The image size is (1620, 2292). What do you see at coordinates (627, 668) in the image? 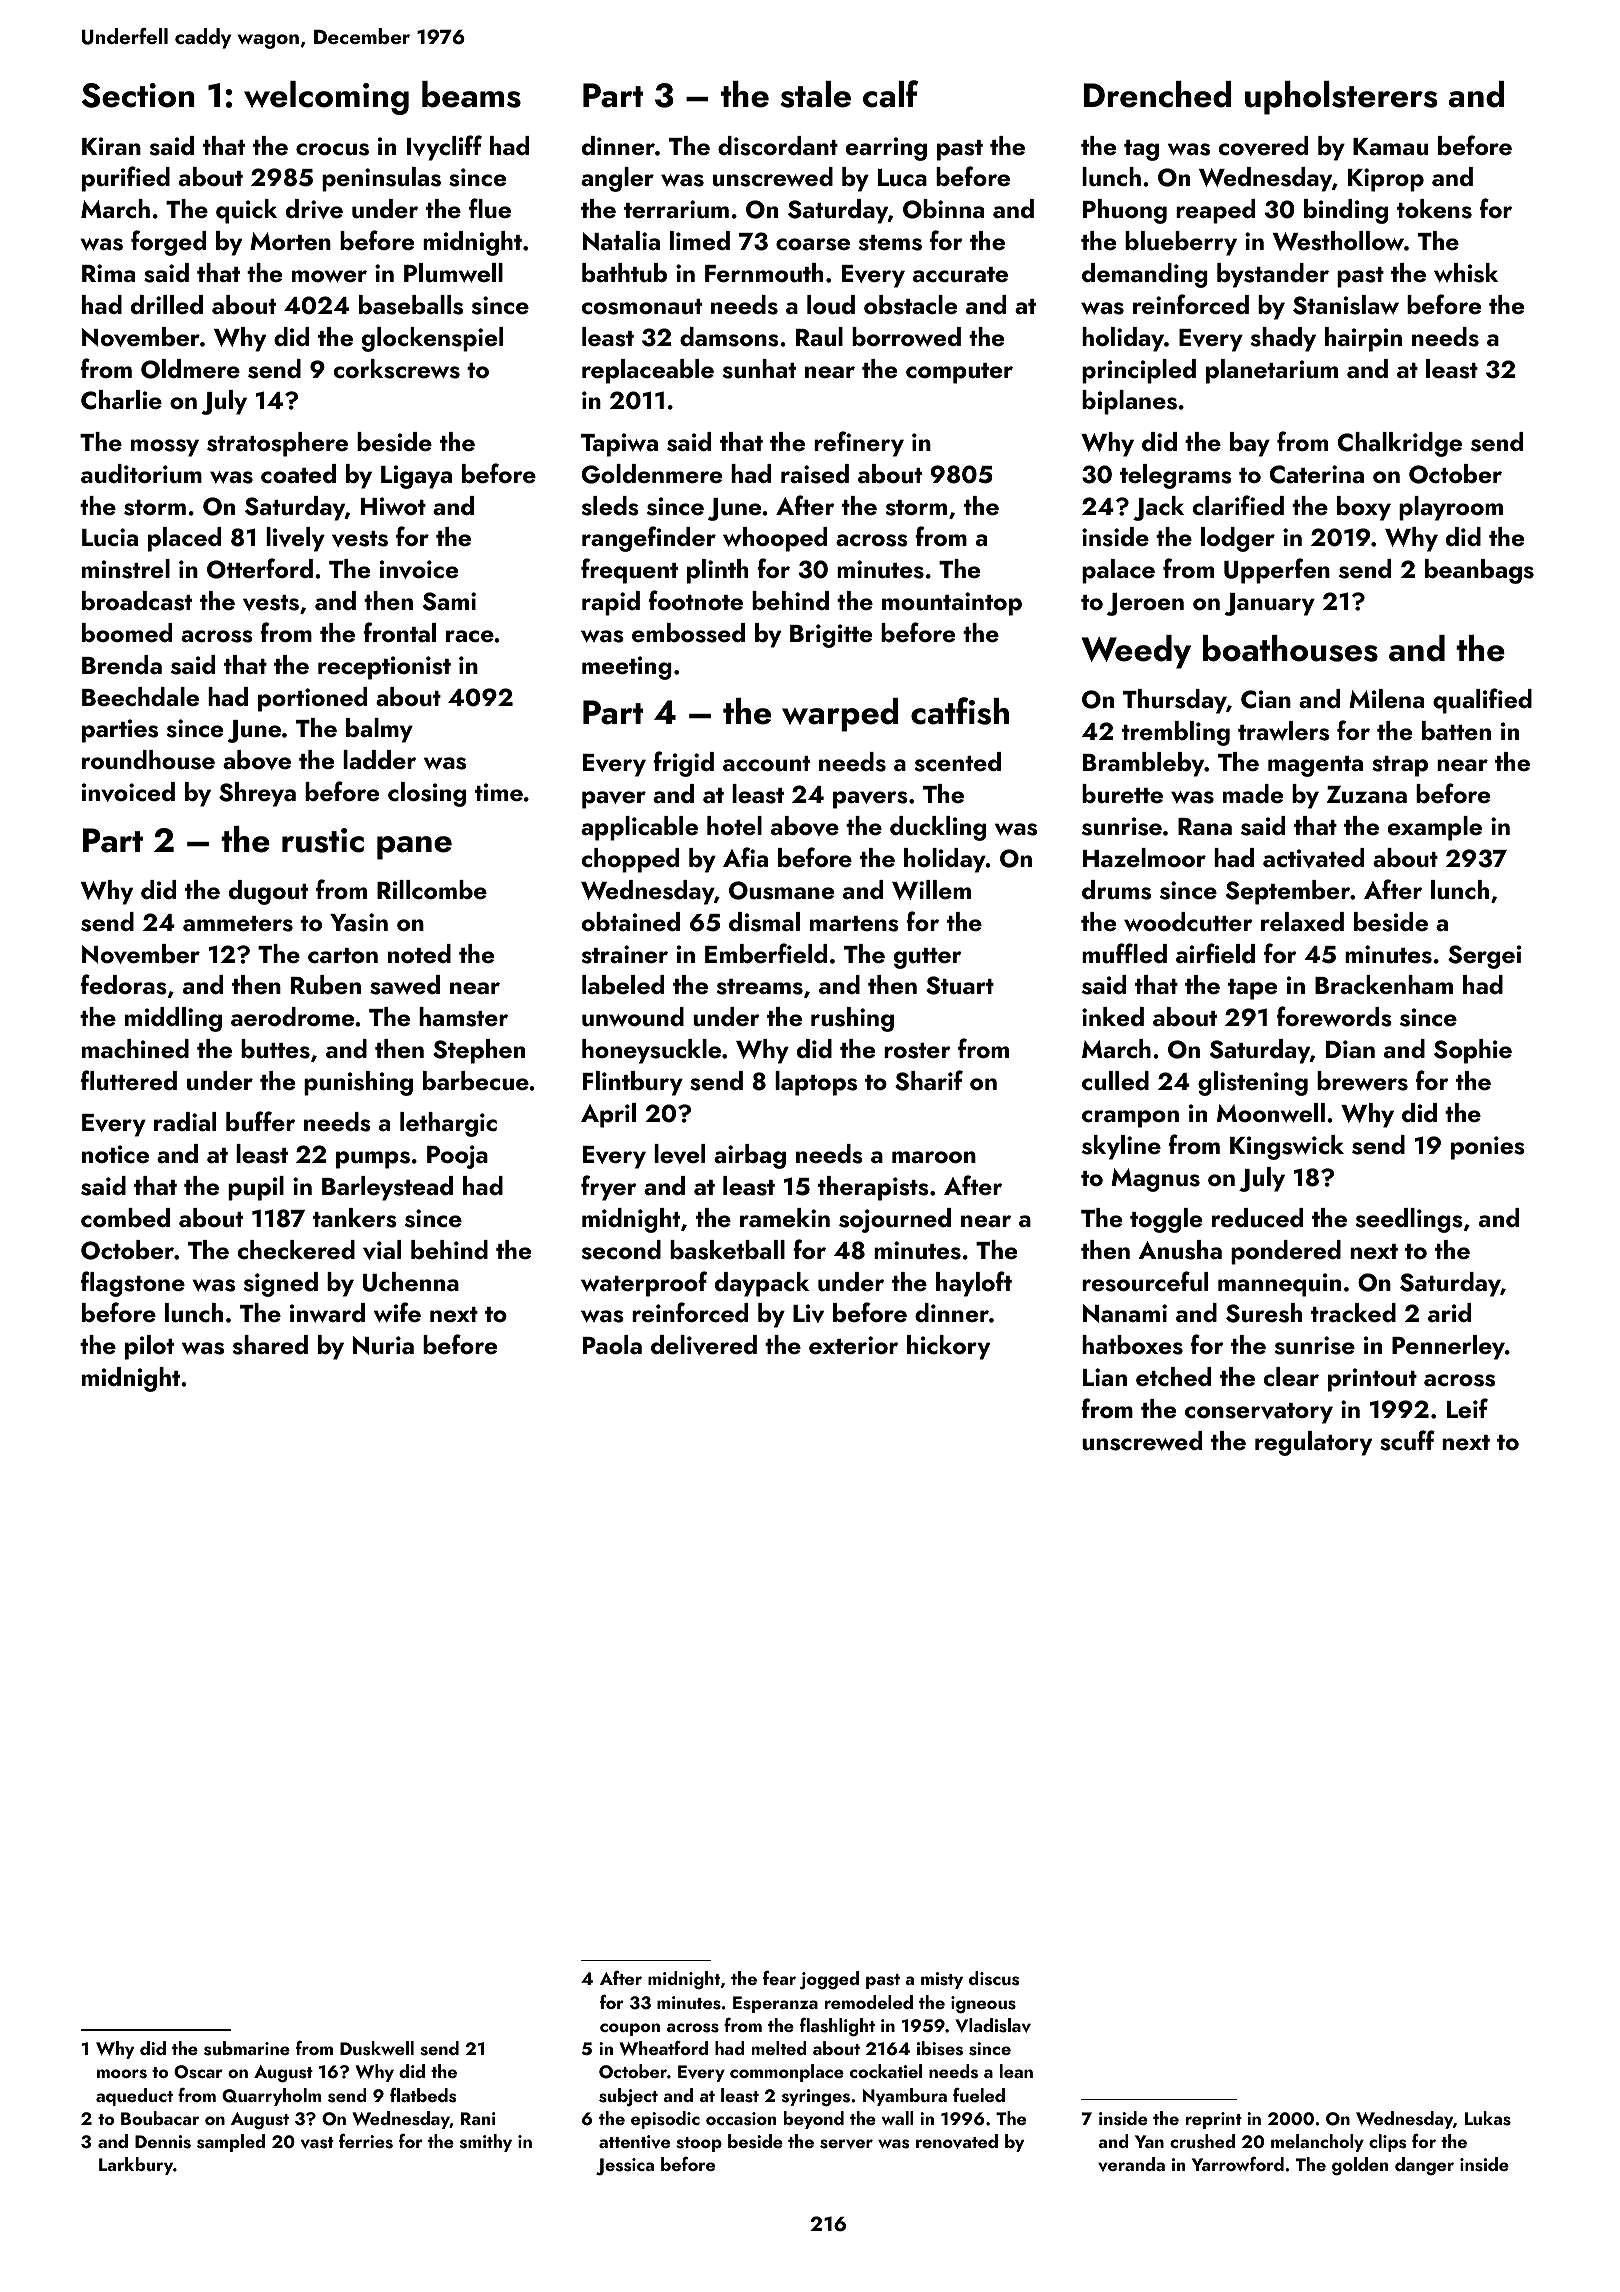
I see `meeting` at bounding box center [627, 668].
